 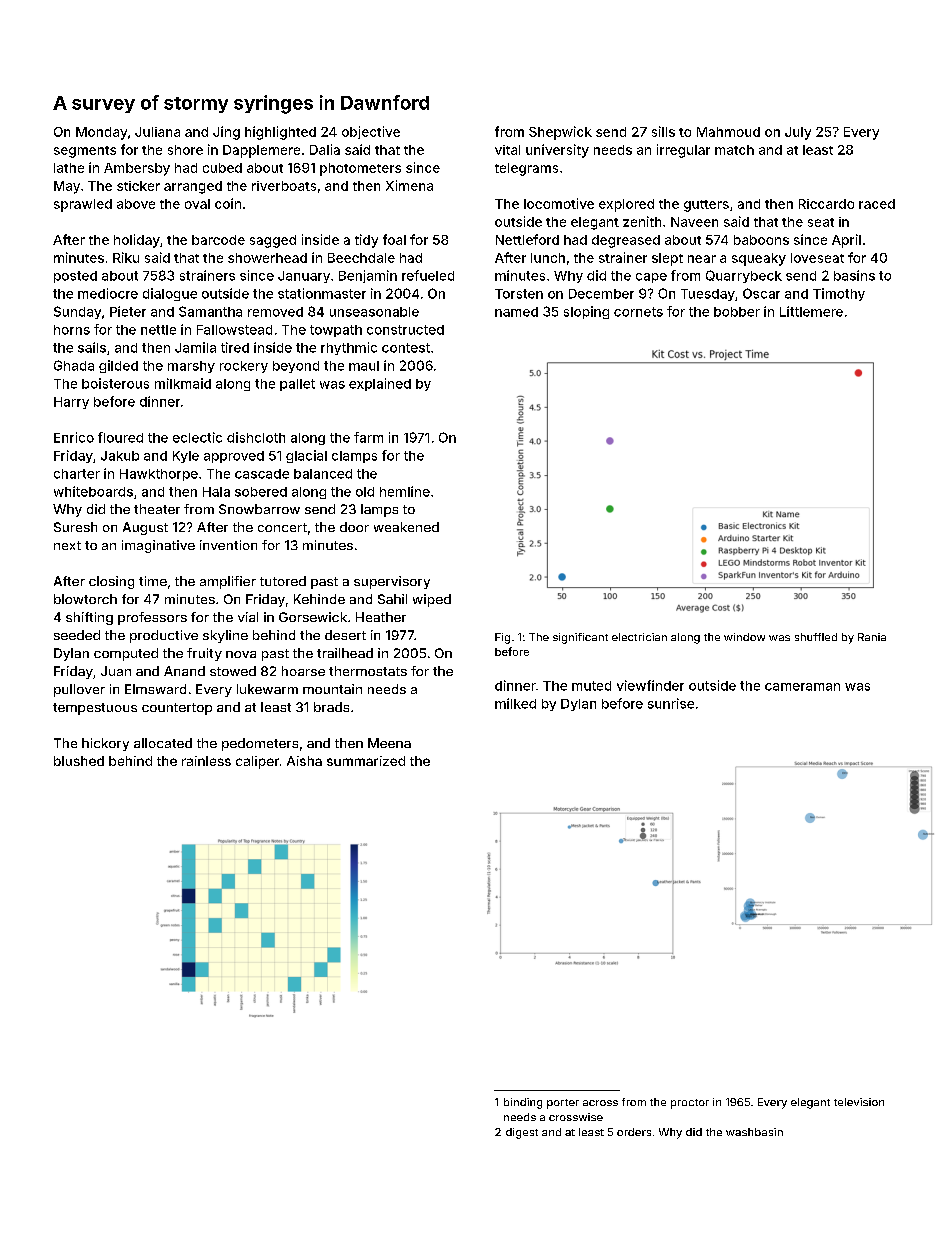 What do you see at coordinates (85, 152) in the image?
I see `segments` at bounding box center [85, 152].
